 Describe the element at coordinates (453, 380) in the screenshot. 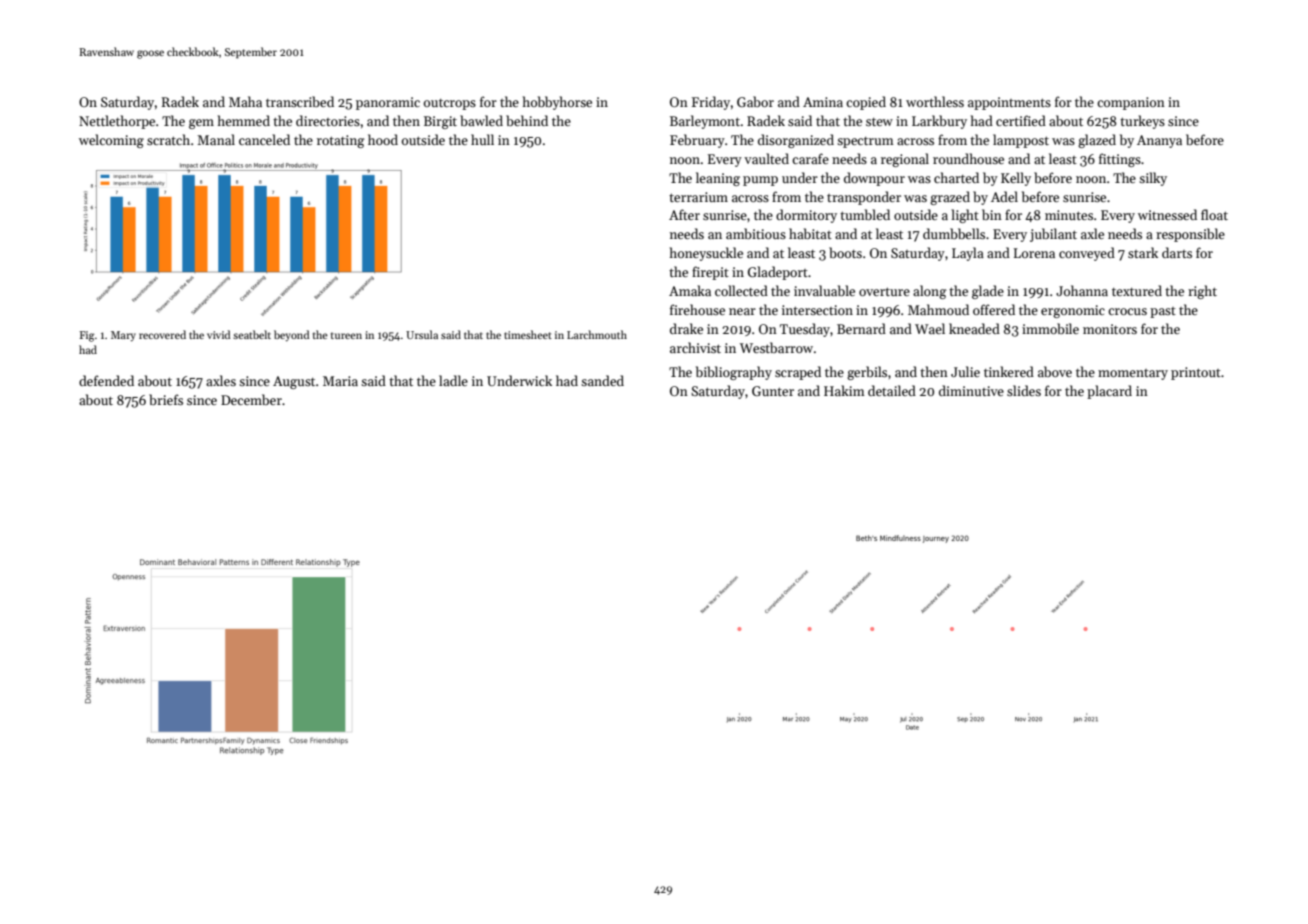

I see `ladle` at that location.
